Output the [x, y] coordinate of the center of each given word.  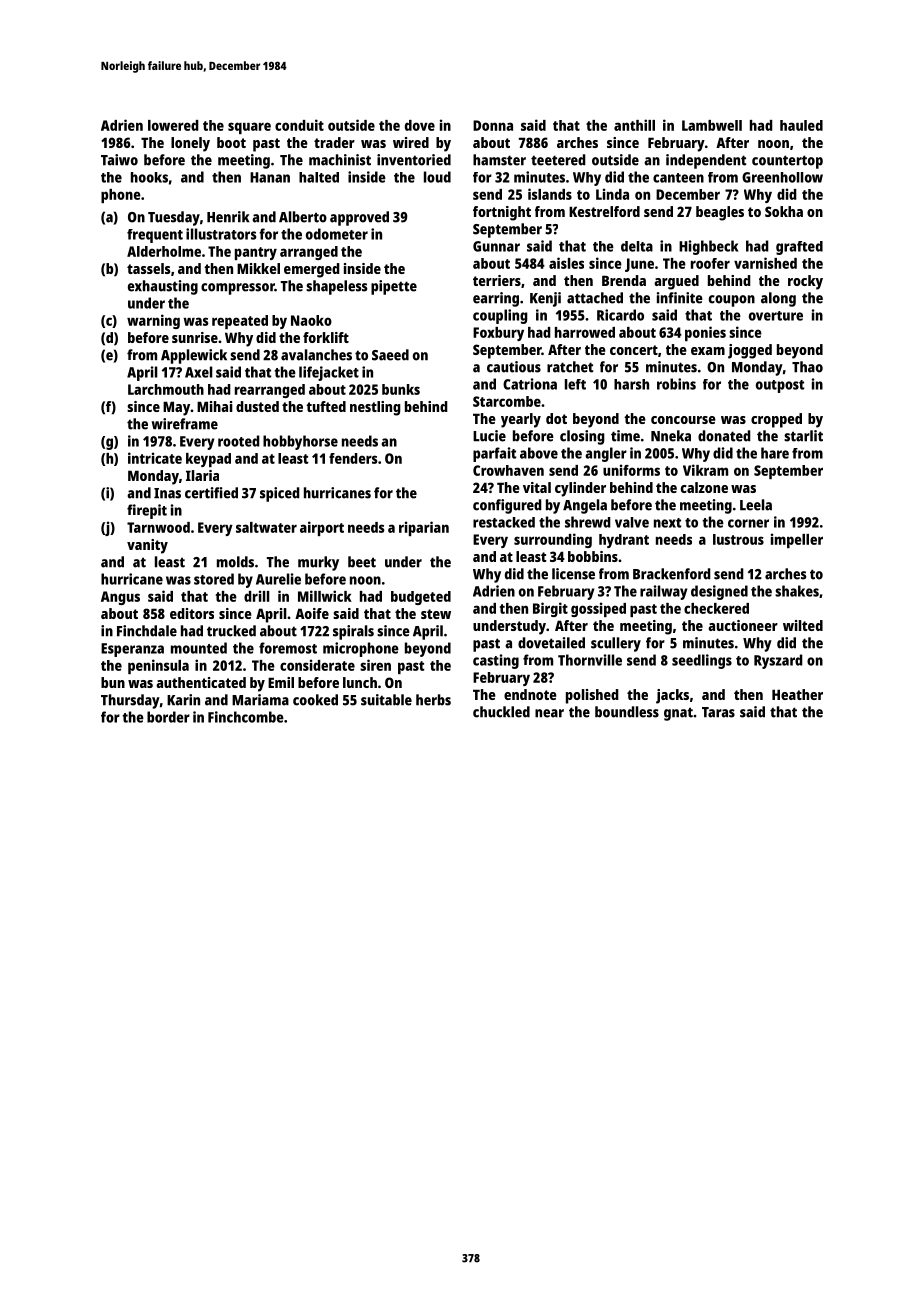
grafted [799, 248]
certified [211, 493]
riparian [424, 528]
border [168, 717]
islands [550, 194]
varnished [765, 263]
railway [663, 592]
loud [437, 177]
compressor [238, 289]
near [549, 713]
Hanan [270, 177]
